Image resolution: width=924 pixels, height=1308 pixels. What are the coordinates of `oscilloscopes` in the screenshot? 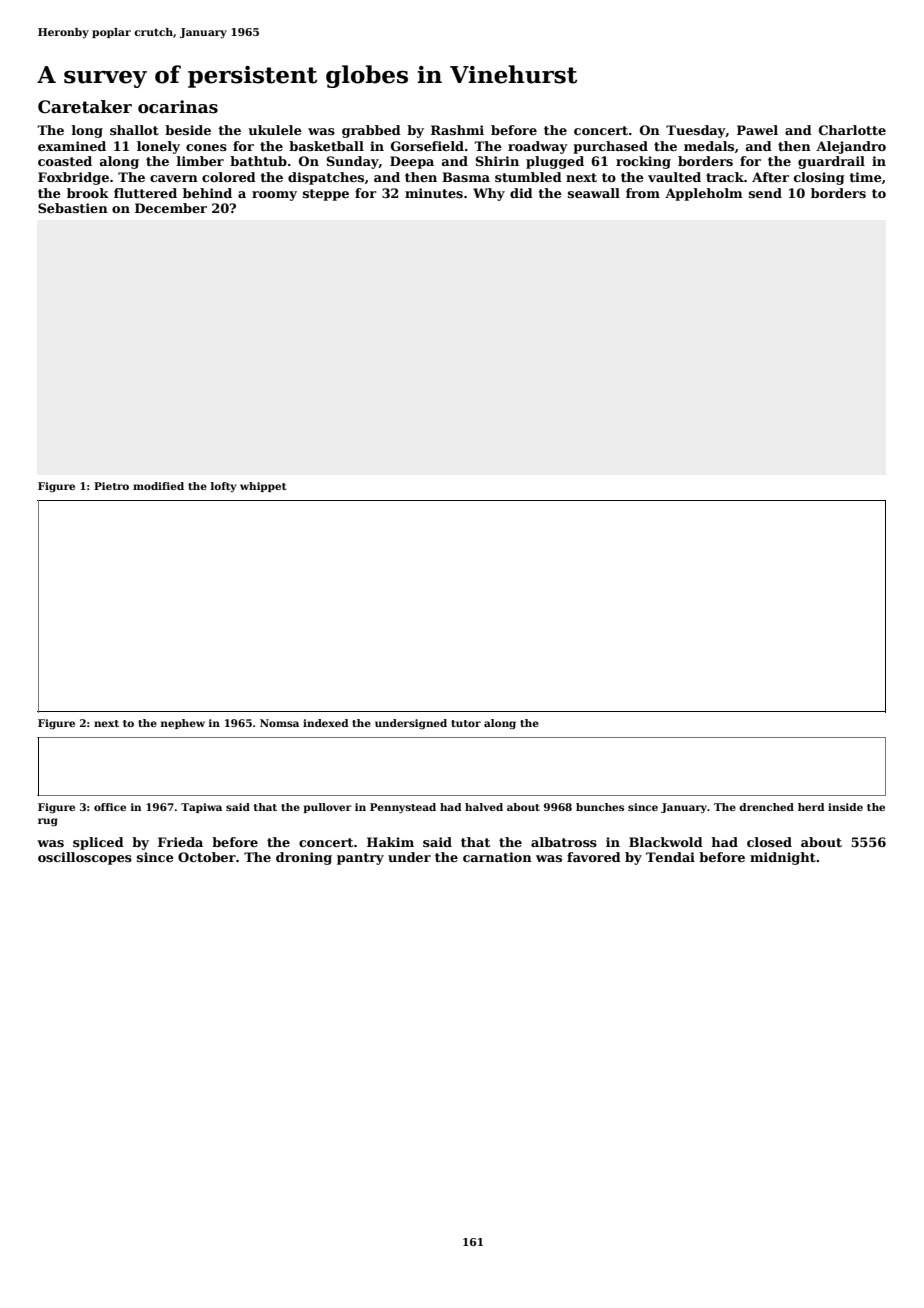 It's located at (85, 858).
